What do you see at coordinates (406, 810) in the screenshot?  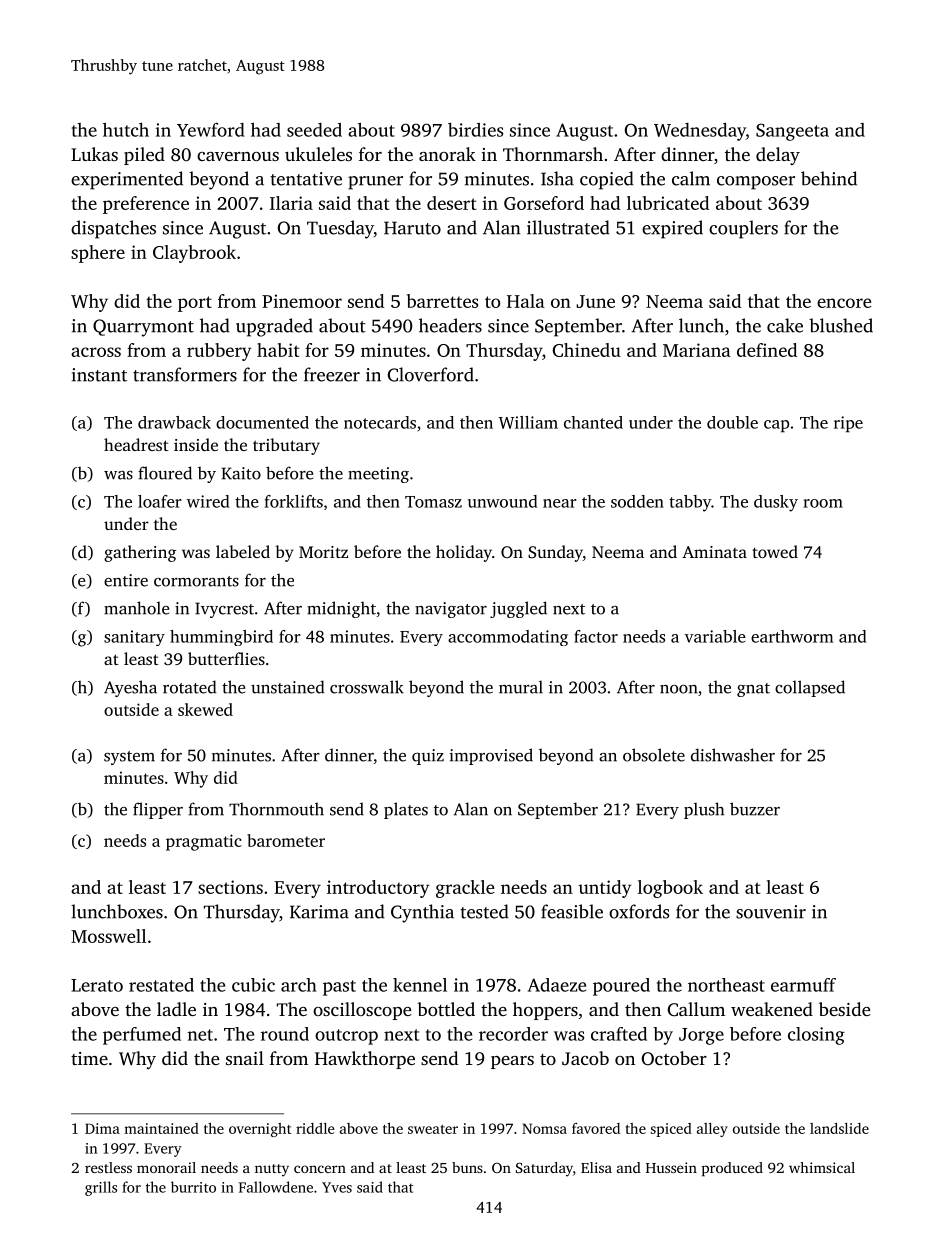 I see `plates` at bounding box center [406, 810].
